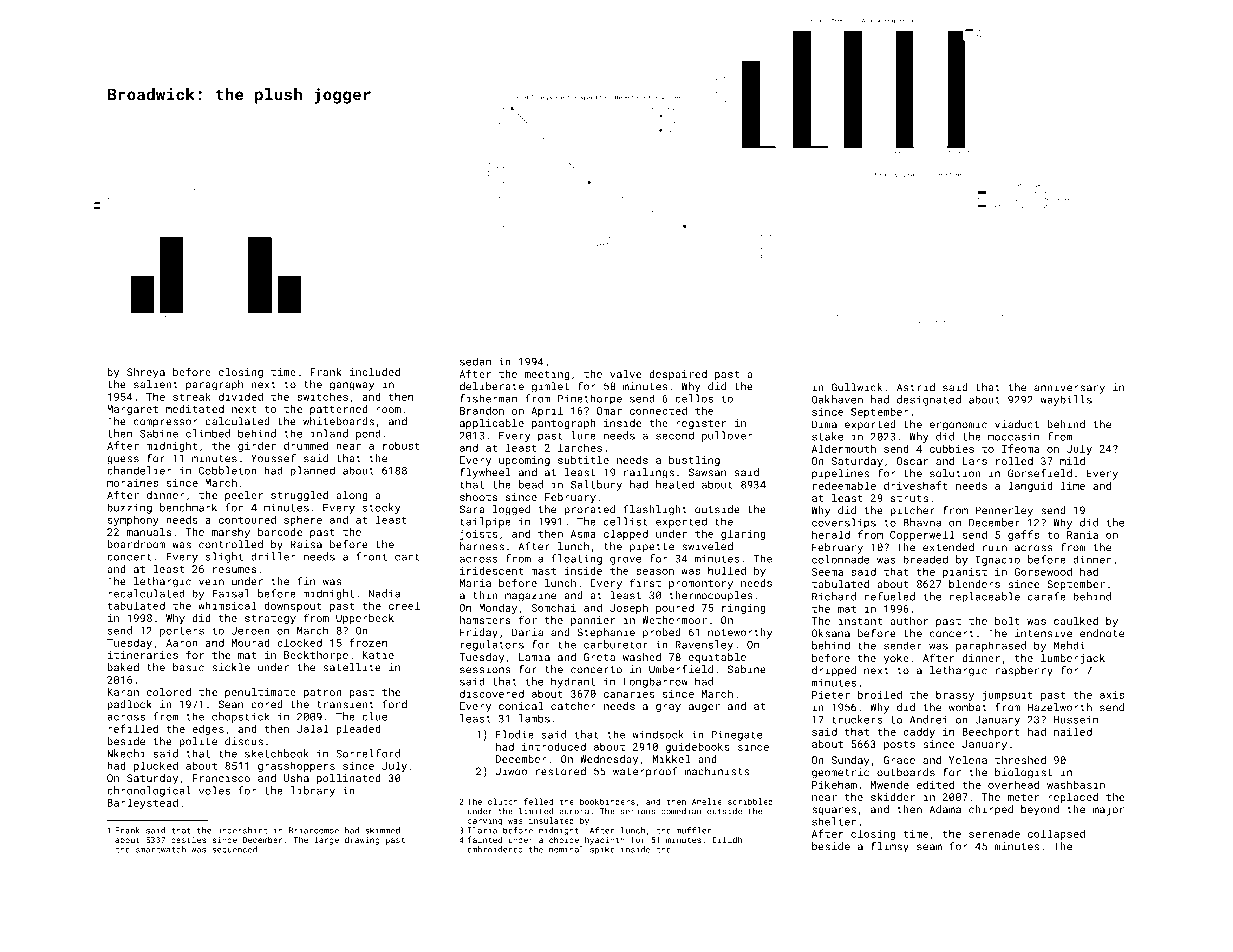 The height and width of the document is (952, 1233). I want to click on chronological, so click(149, 791).
